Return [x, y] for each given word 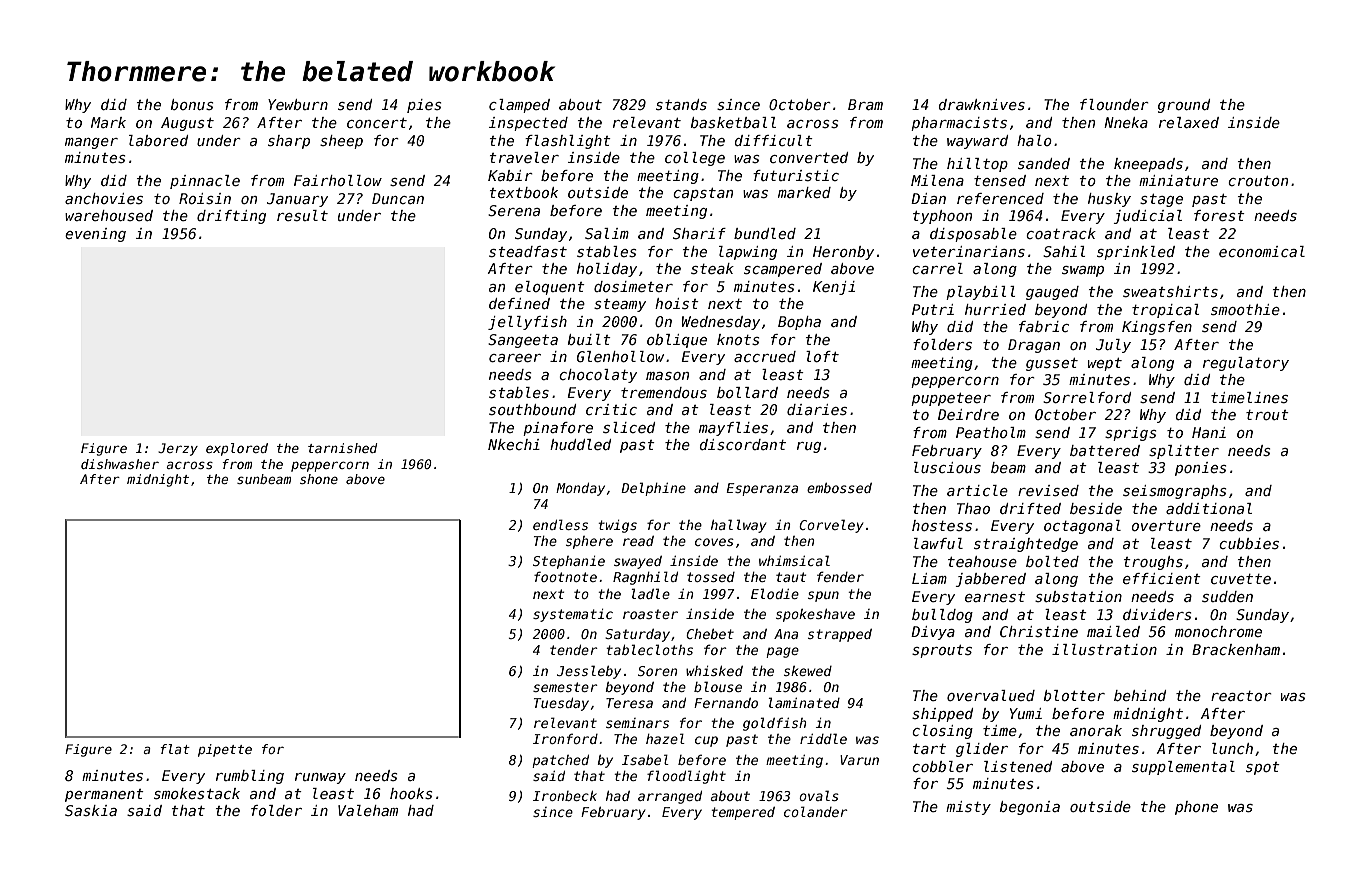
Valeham [368, 810]
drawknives [982, 104]
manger [91, 143]
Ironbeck [565, 796]
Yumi [1026, 713]
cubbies [1249, 543]
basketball [733, 122]
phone [1196, 808]
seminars [637, 723]
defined [519, 303]
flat [175, 749]
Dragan [1034, 346]
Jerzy [178, 449]
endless [560, 524]
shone [319, 479]
